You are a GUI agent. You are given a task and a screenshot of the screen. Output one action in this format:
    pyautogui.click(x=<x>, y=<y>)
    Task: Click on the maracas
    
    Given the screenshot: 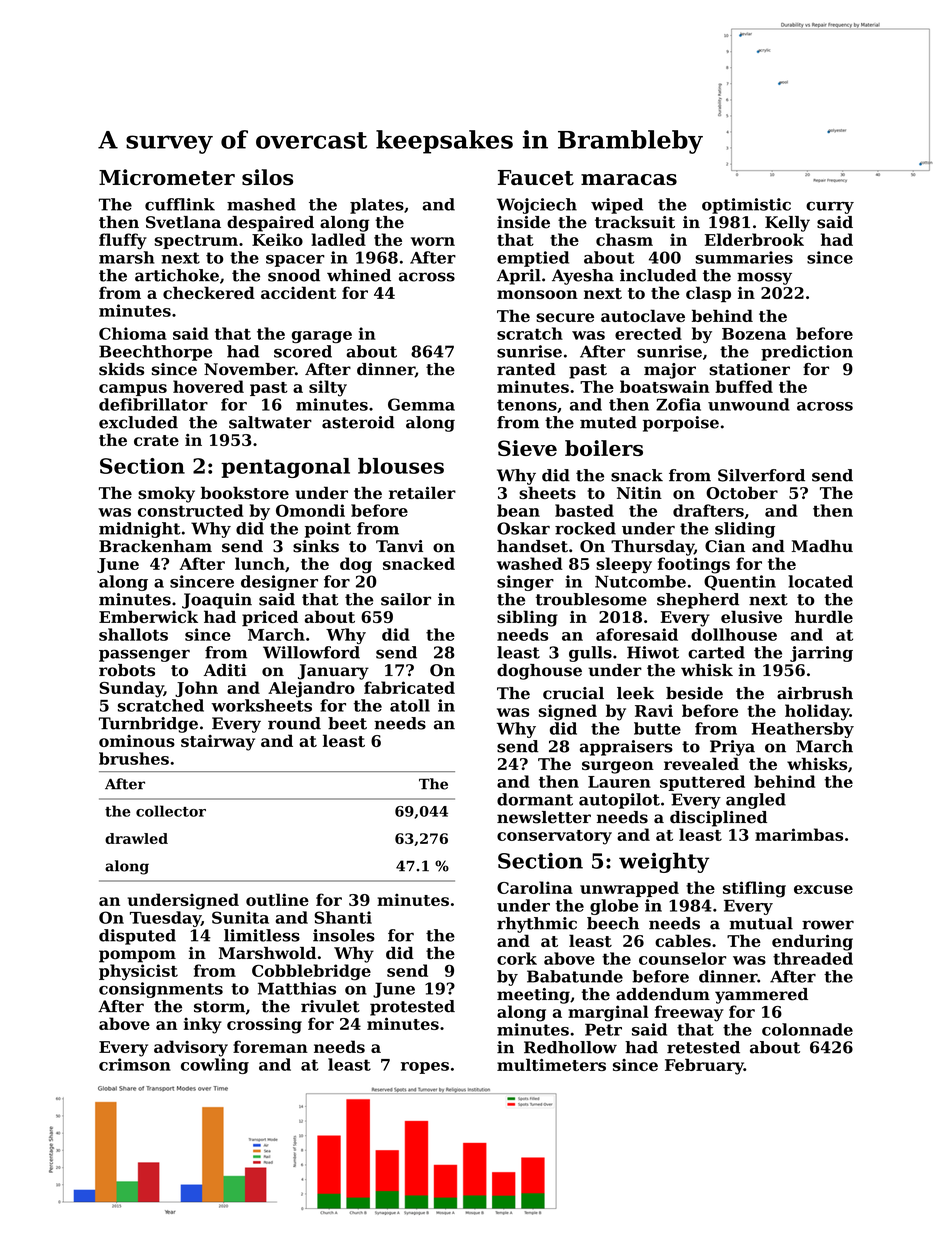 What is the action you would take?
    pyautogui.click(x=629, y=180)
